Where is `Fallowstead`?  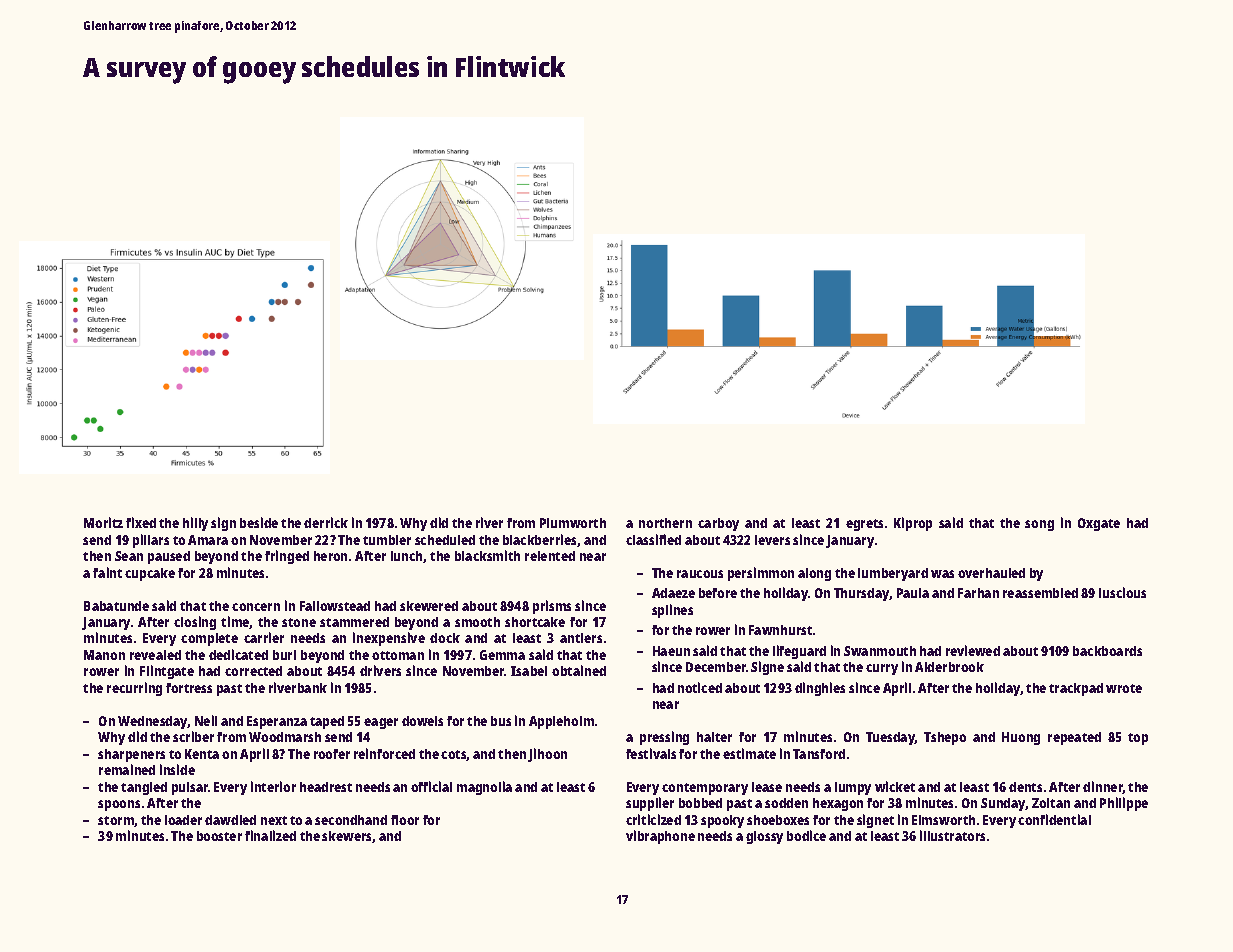
Fallowstead is located at coordinates (335, 606).
